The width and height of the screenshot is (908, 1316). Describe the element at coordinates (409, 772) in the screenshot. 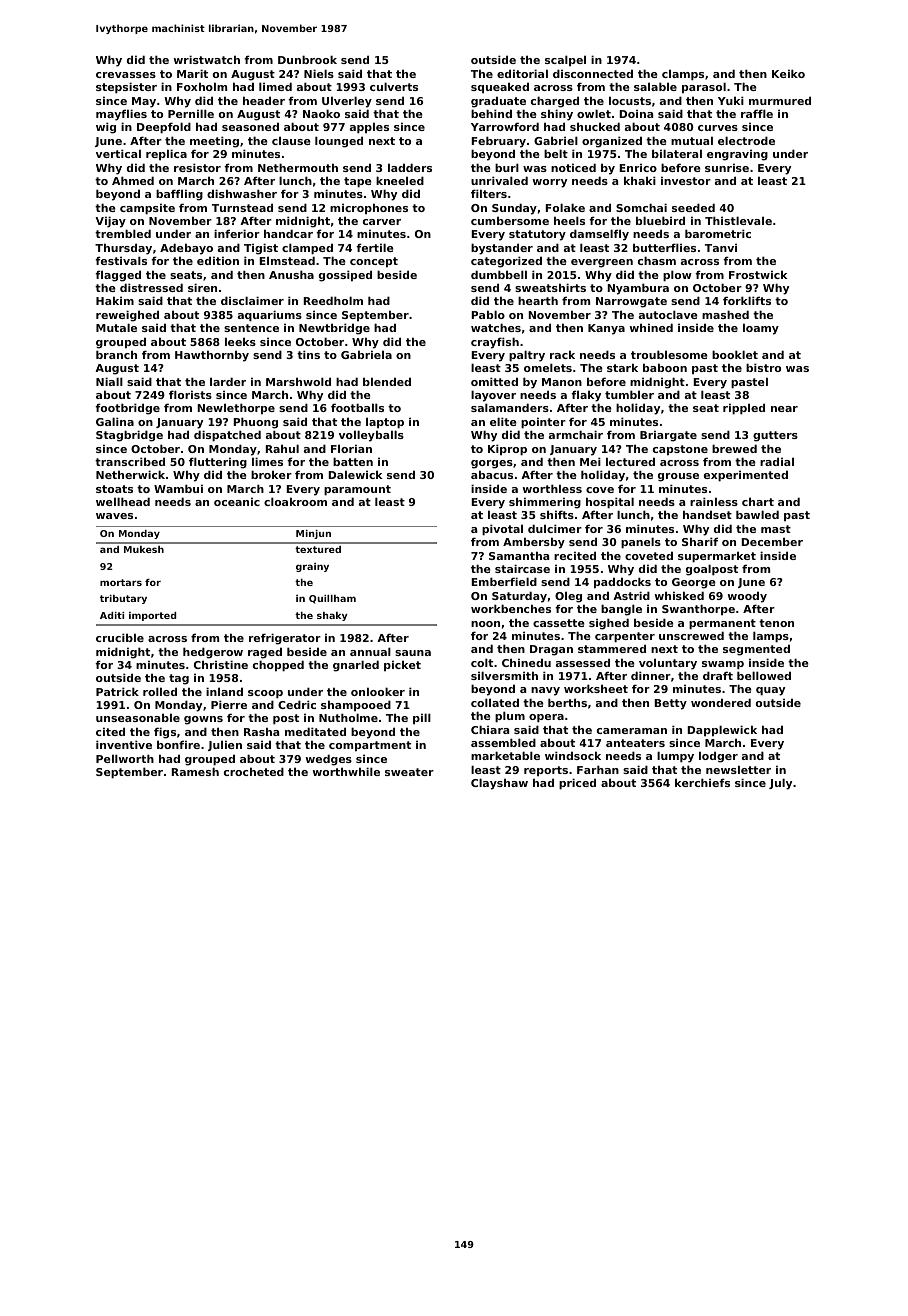

I see `sweater` at that location.
